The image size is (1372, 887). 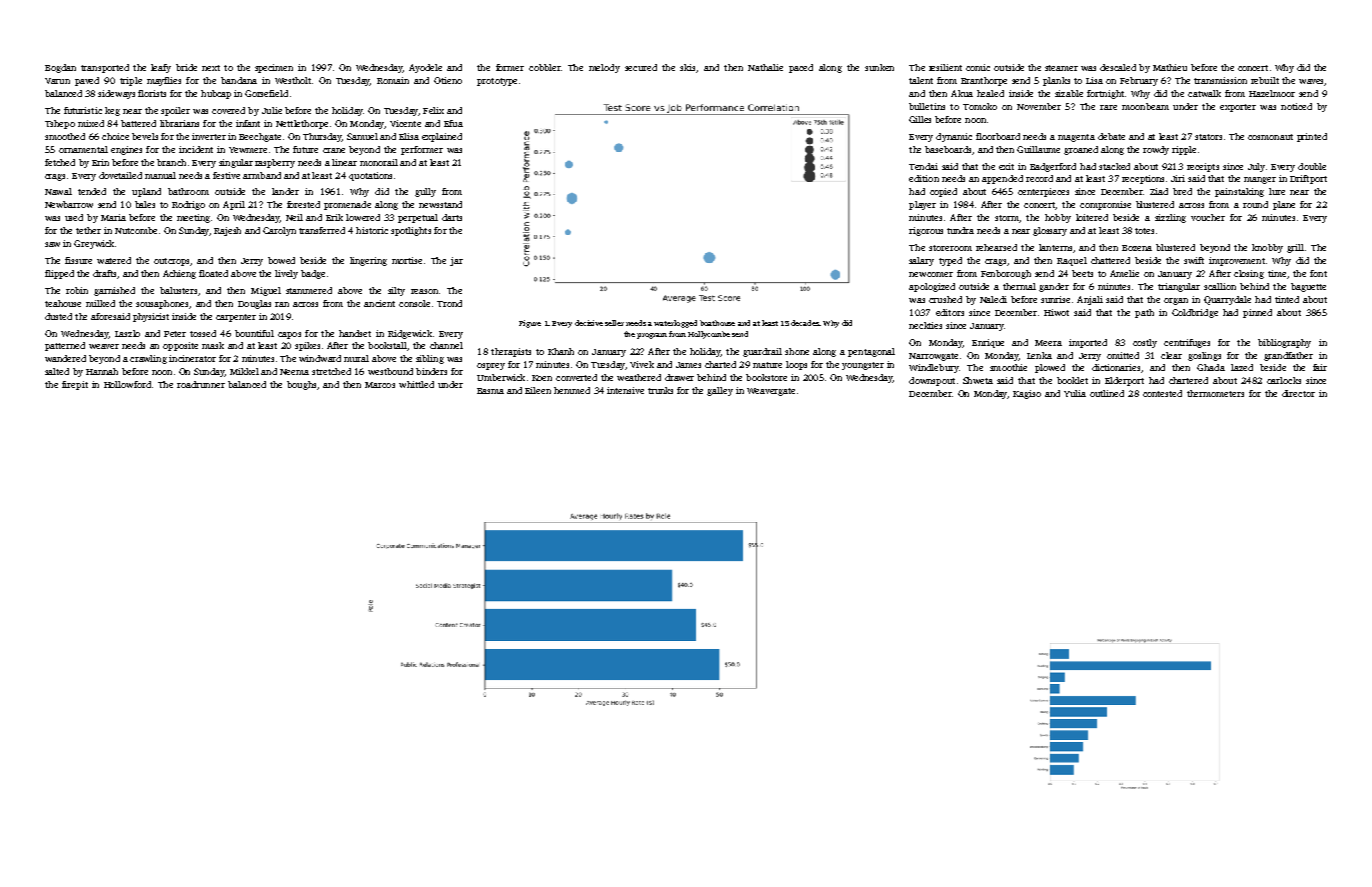 What do you see at coordinates (442, 137) in the image?
I see `explained` at bounding box center [442, 137].
